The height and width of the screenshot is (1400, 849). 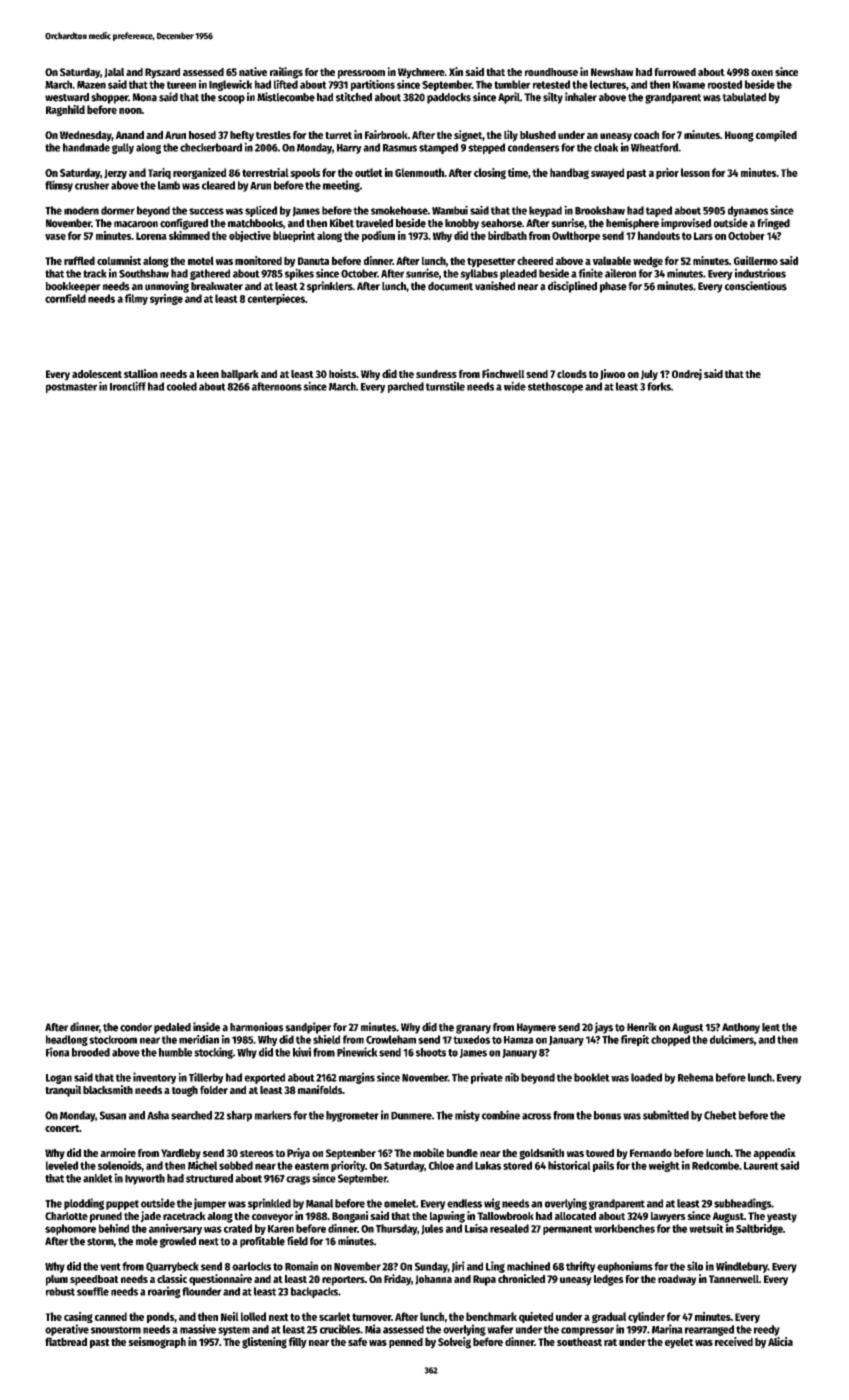 What do you see at coordinates (67, 97) in the screenshot?
I see `westward` at bounding box center [67, 97].
